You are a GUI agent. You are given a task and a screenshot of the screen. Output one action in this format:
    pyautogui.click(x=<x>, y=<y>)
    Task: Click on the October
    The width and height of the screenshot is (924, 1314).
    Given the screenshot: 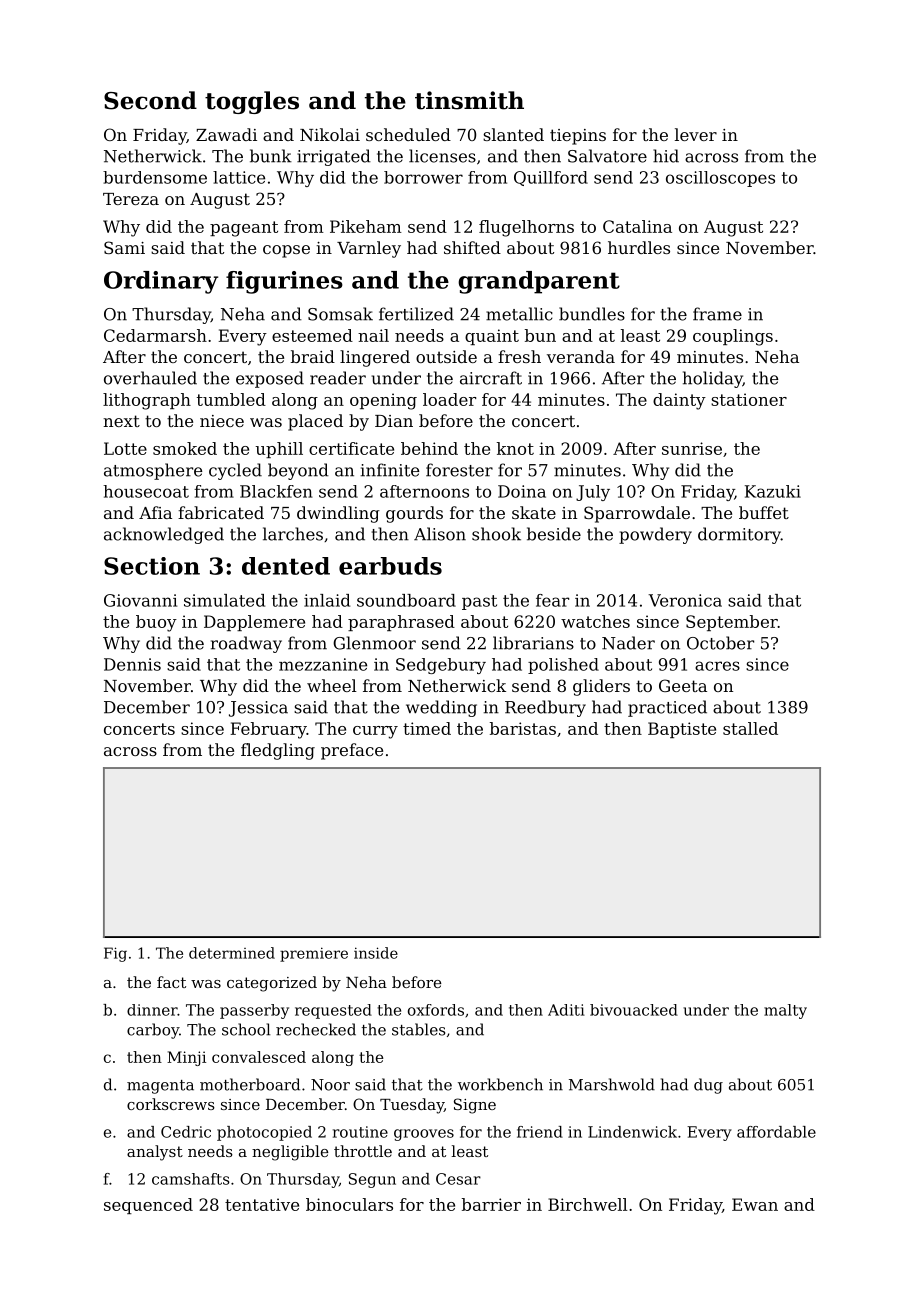 What is the action you would take?
    pyautogui.click(x=720, y=643)
